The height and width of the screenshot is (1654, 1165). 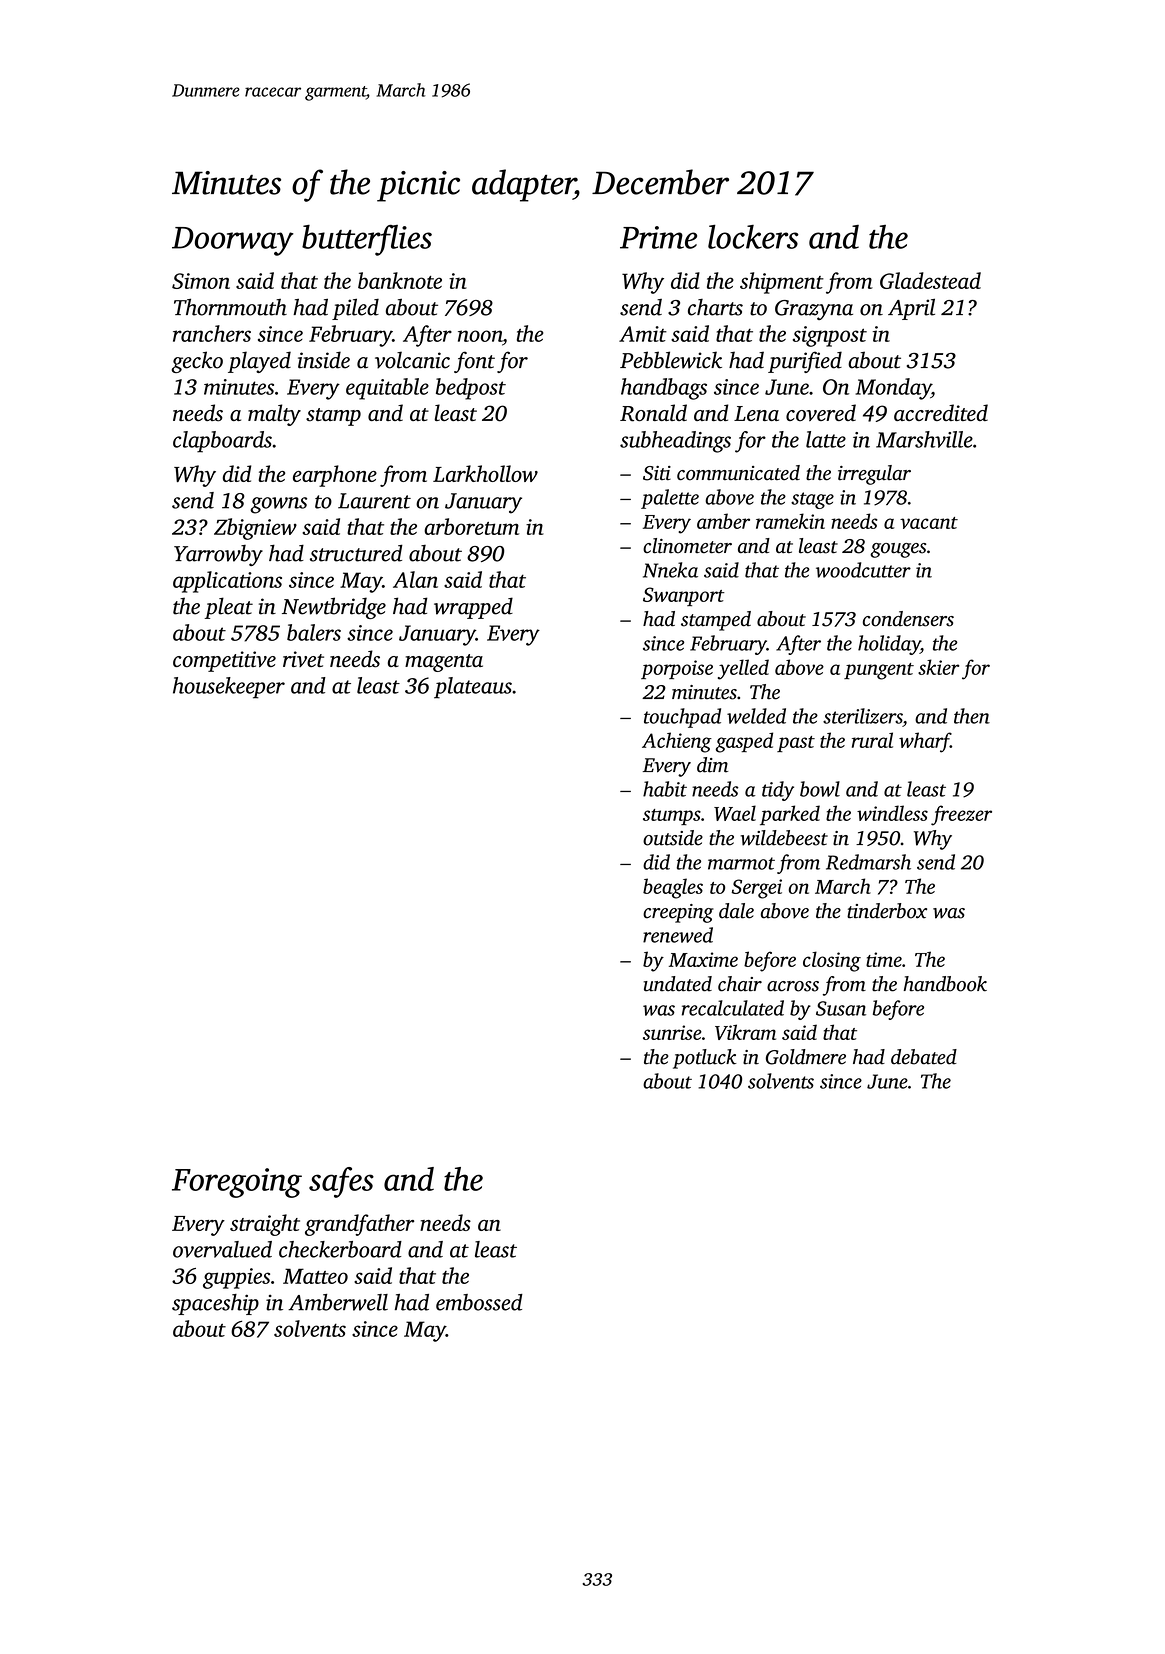 What do you see at coordinates (653, 413) in the screenshot?
I see `Ronald` at bounding box center [653, 413].
